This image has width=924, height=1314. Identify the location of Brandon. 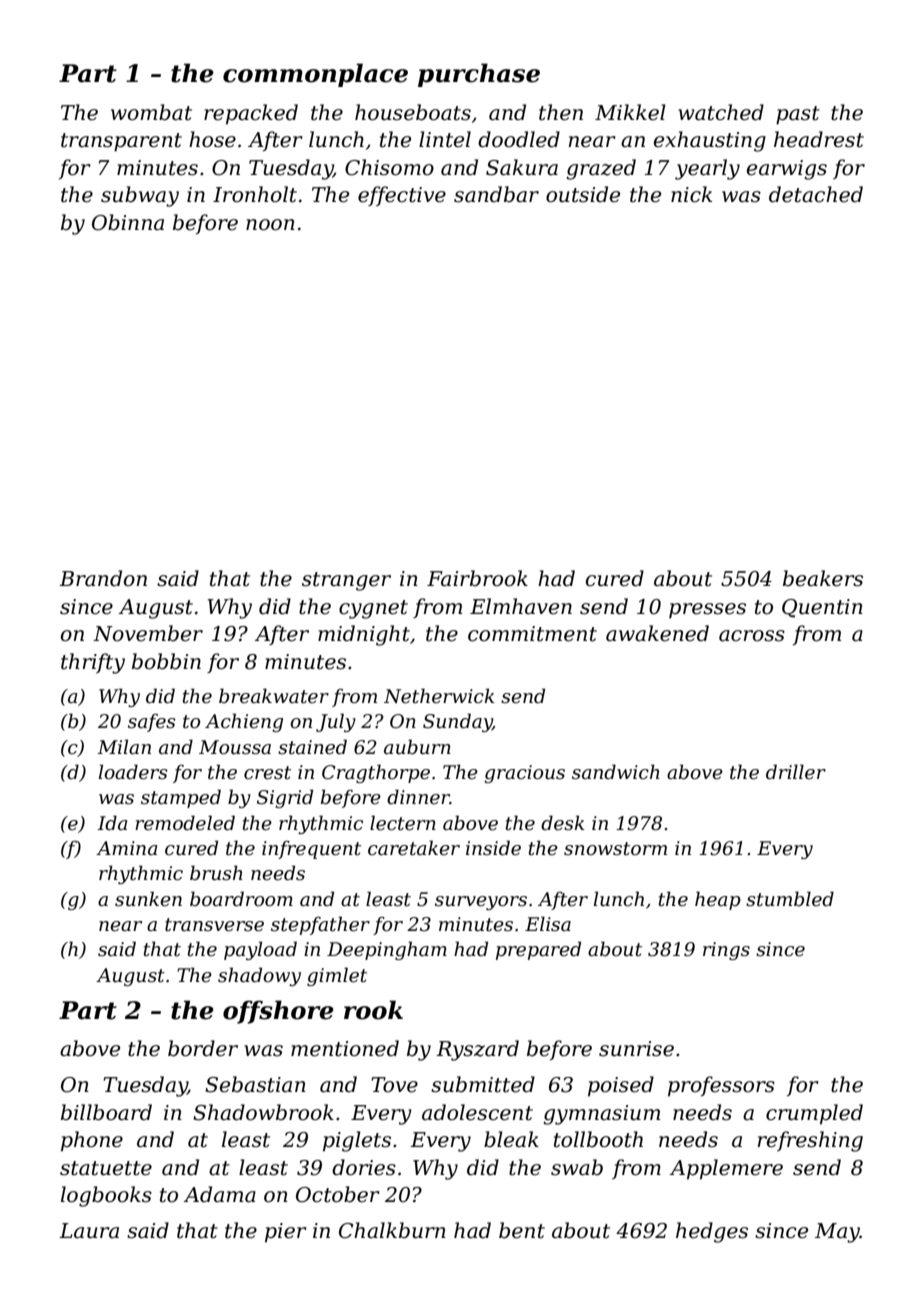
(103, 578).
